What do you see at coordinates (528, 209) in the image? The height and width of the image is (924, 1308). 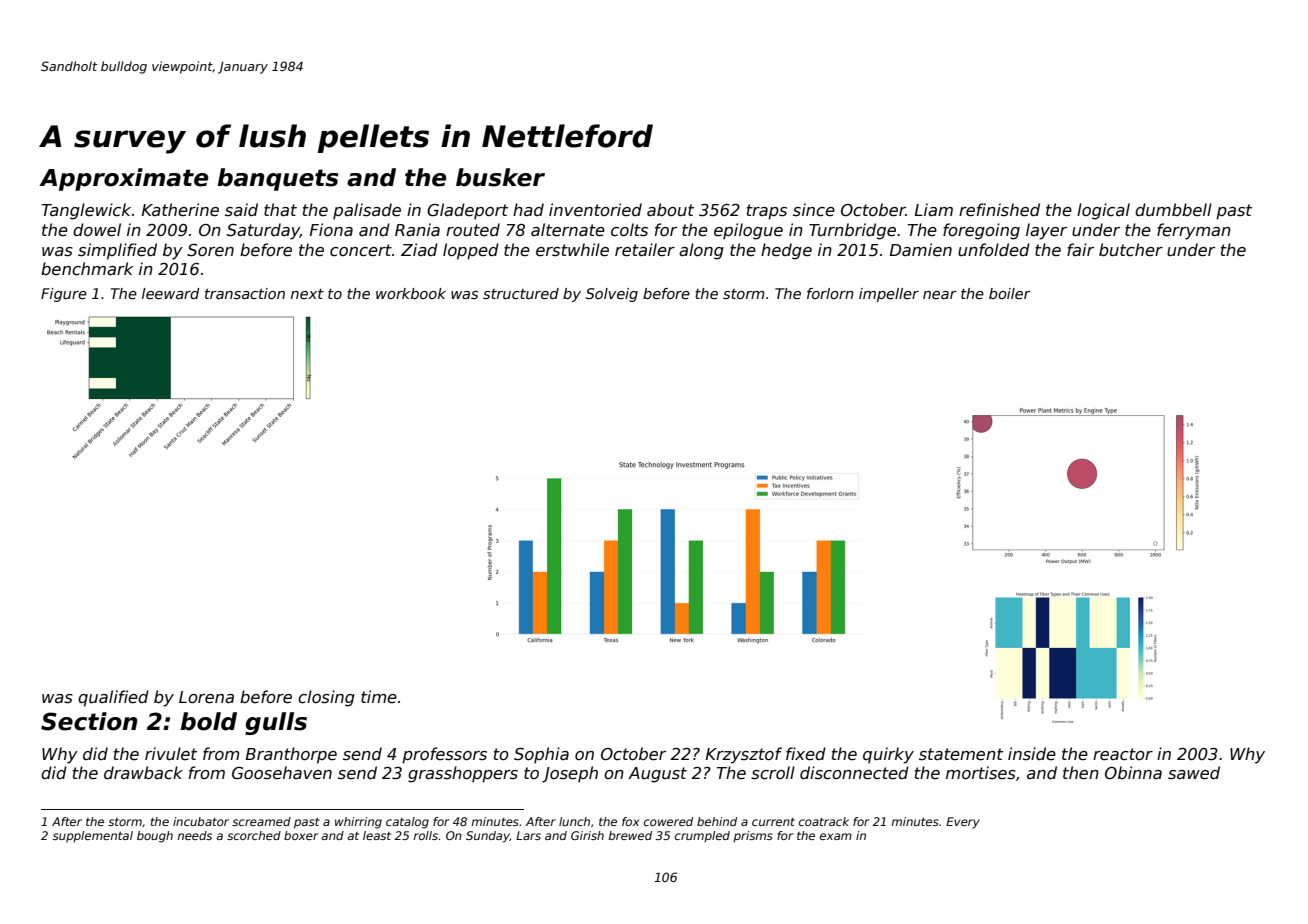 I see `had` at bounding box center [528, 209].
